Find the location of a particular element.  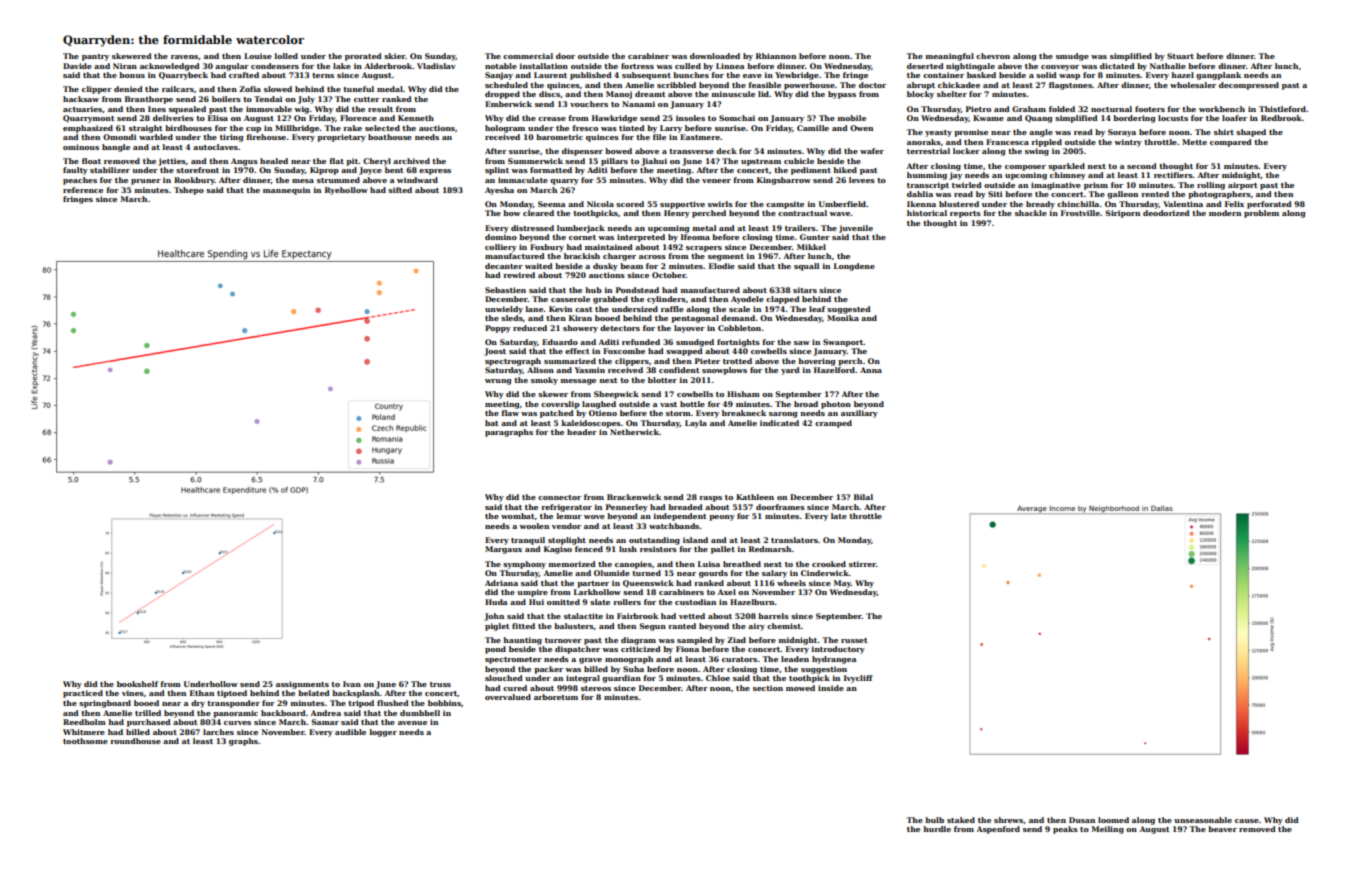

levees is located at coordinates (862, 180).
